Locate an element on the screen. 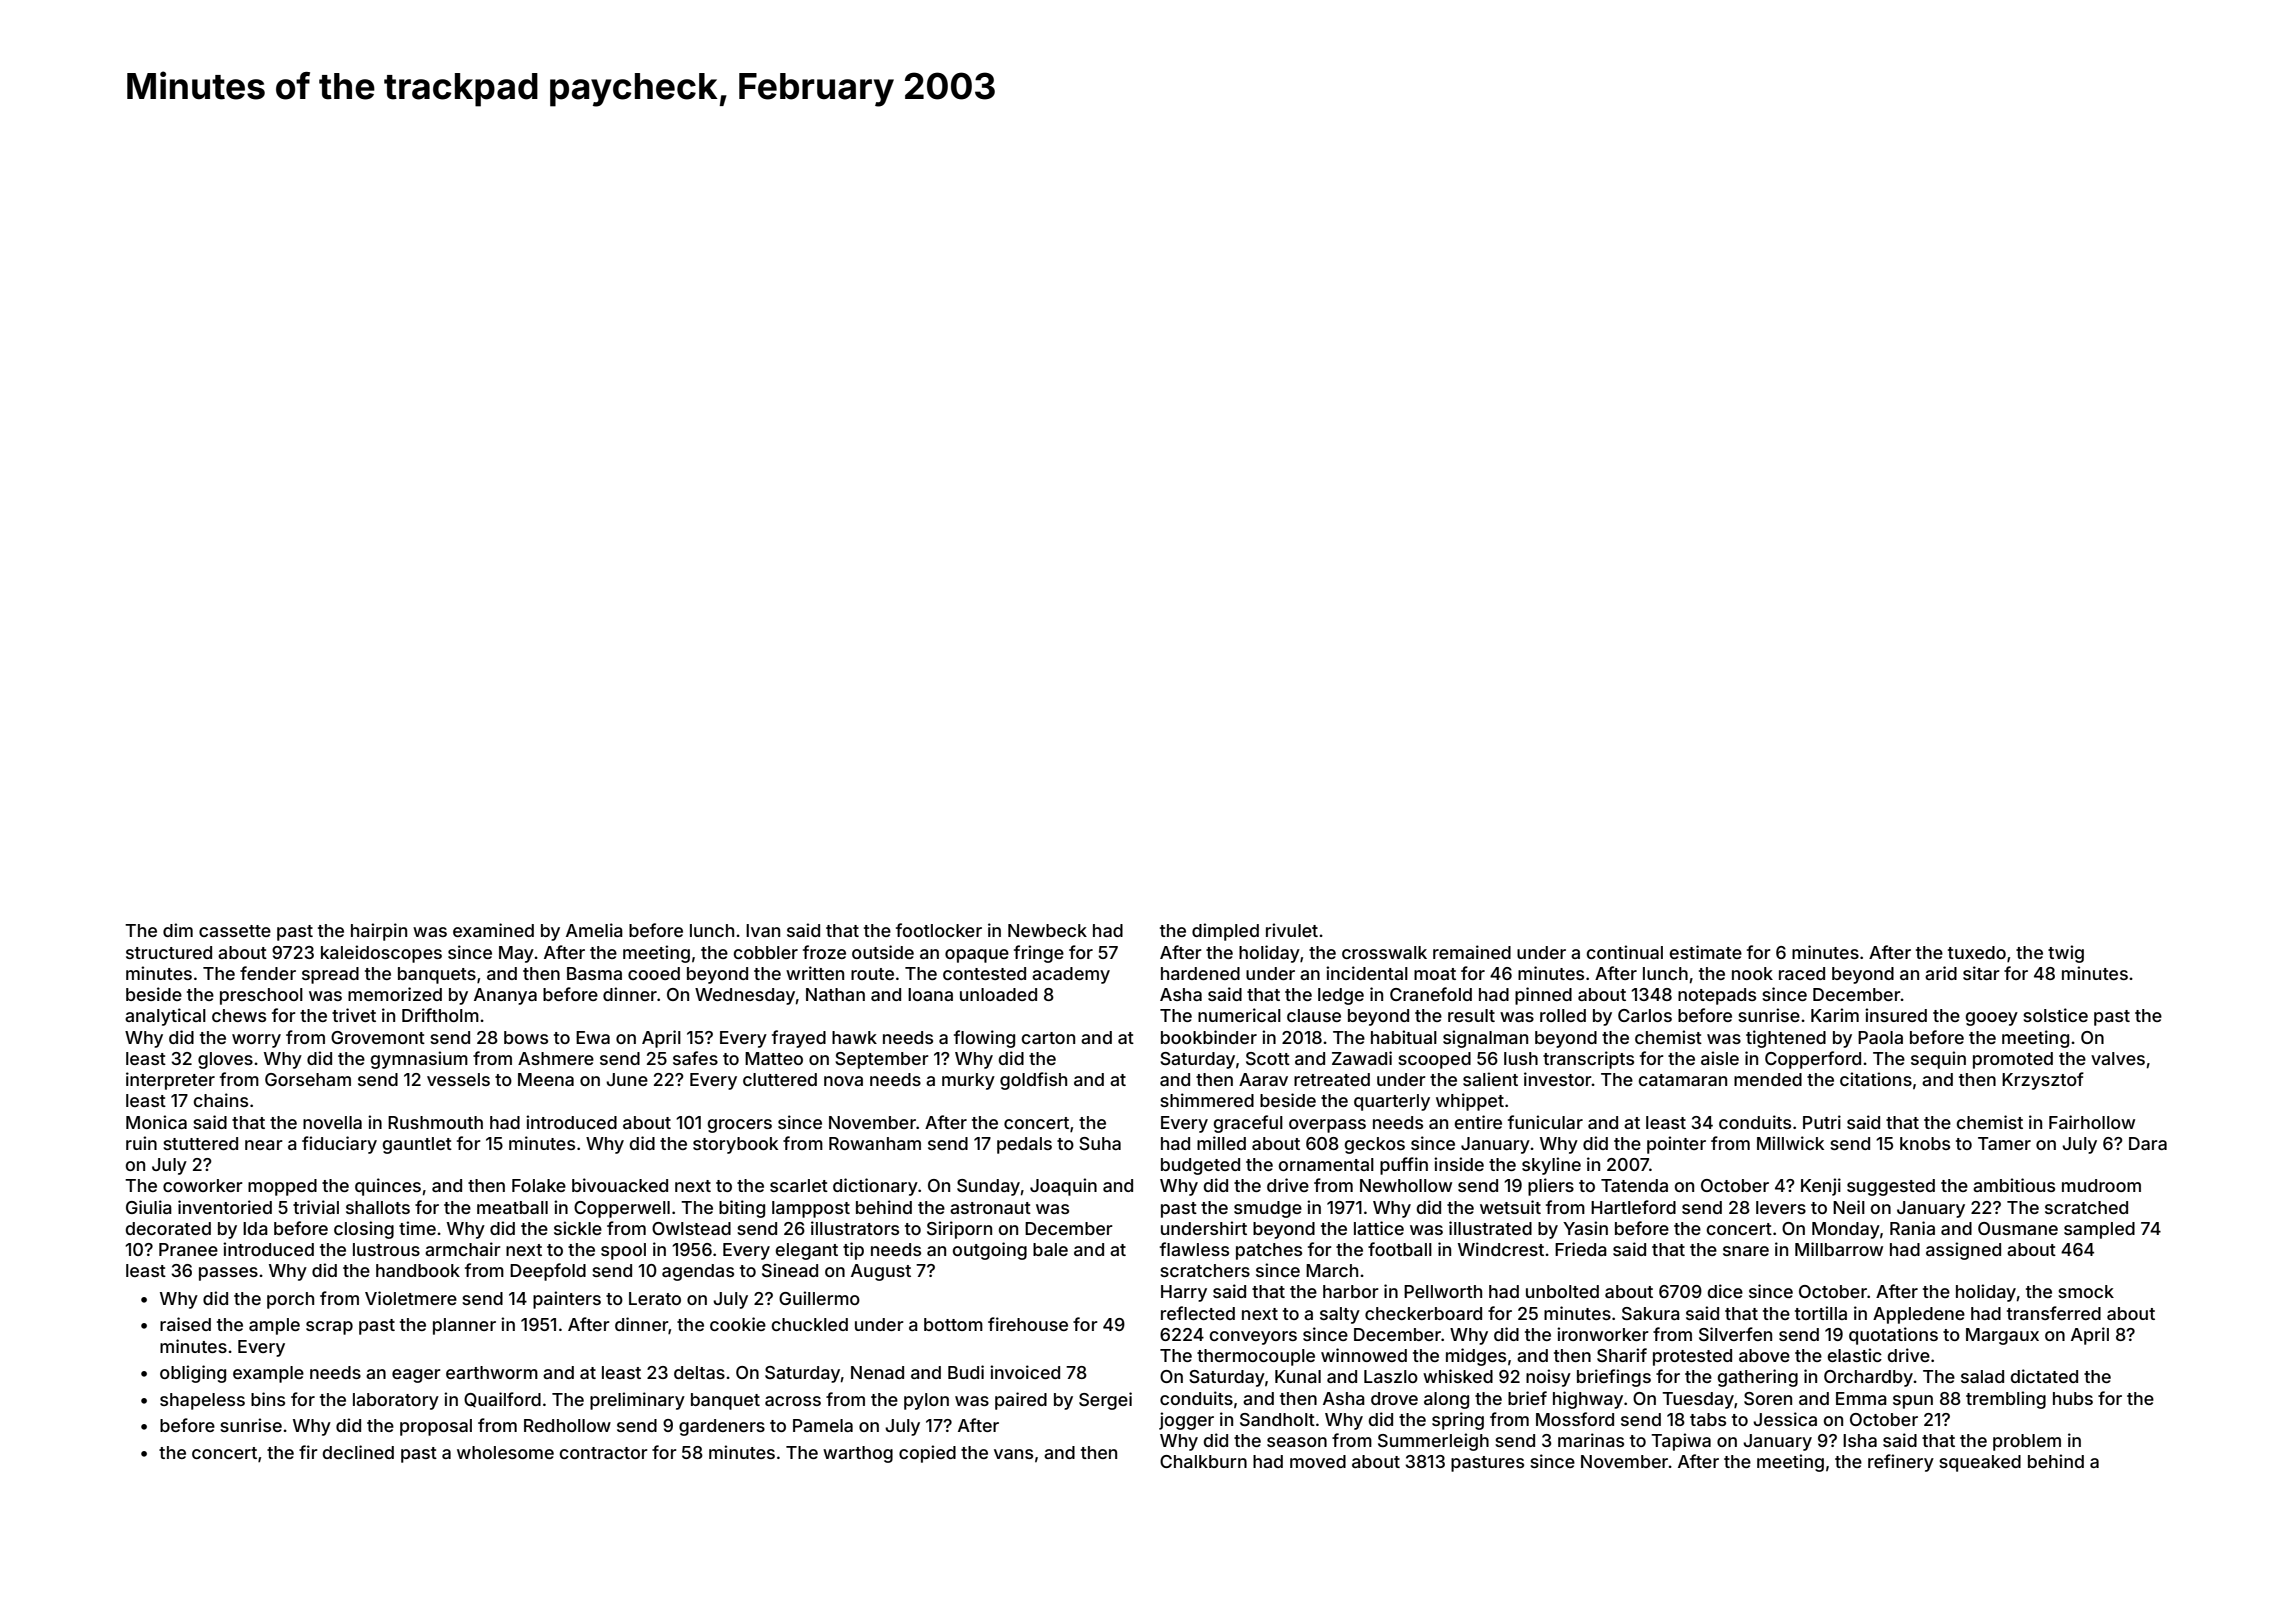 The image size is (2296, 1624). novella is located at coordinates (332, 1122).
